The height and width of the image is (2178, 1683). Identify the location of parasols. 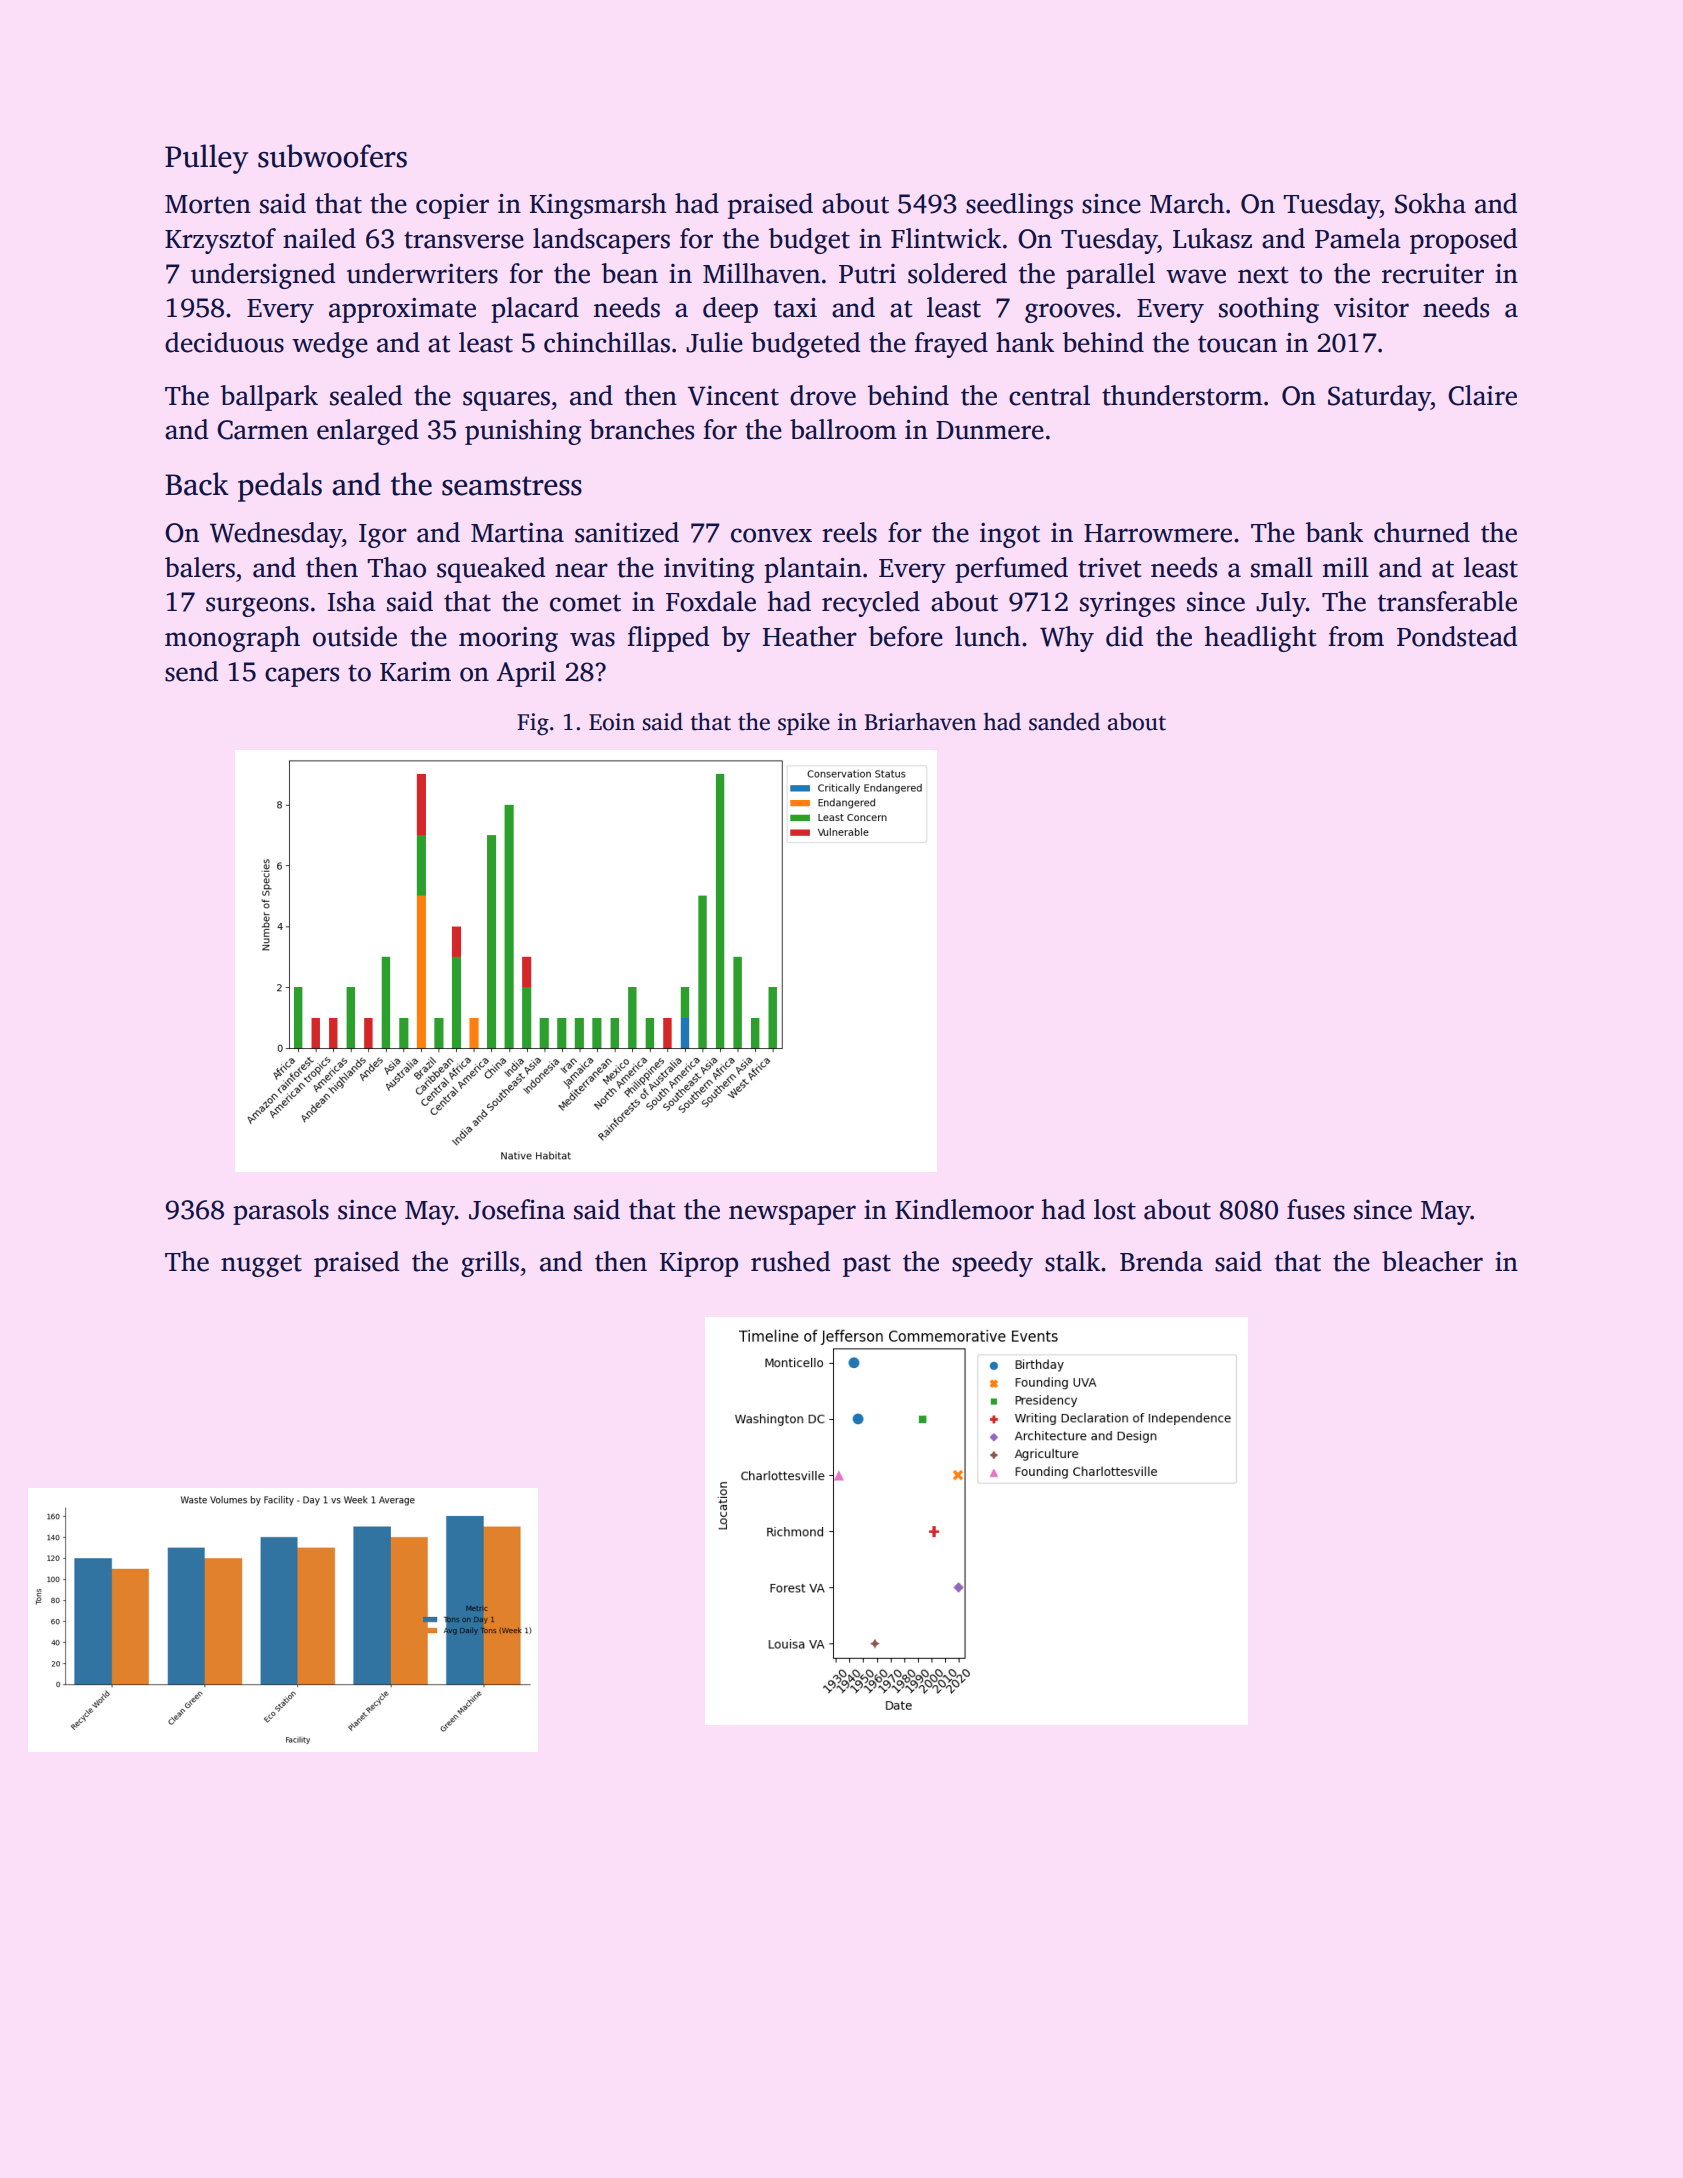
(281, 1212).
